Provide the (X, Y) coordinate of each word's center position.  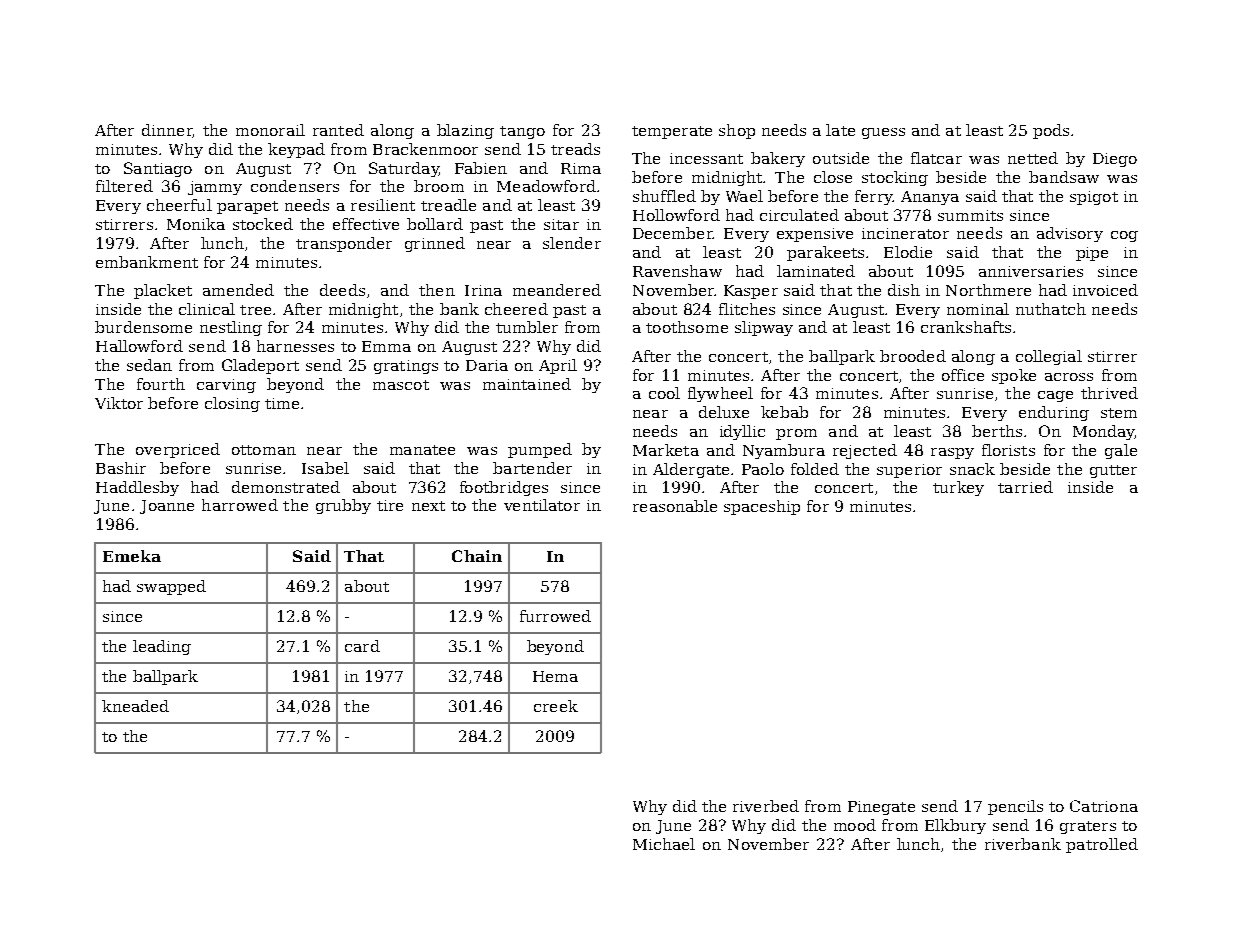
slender (572, 243)
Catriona (1104, 806)
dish (904, 290)
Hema (555, 676)
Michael (664, 844)
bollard (435, 224)
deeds (342, 290)
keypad (296, 150)
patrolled (1102, 845)
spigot (1094, 198)
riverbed (766, 806)
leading (162, 647)
